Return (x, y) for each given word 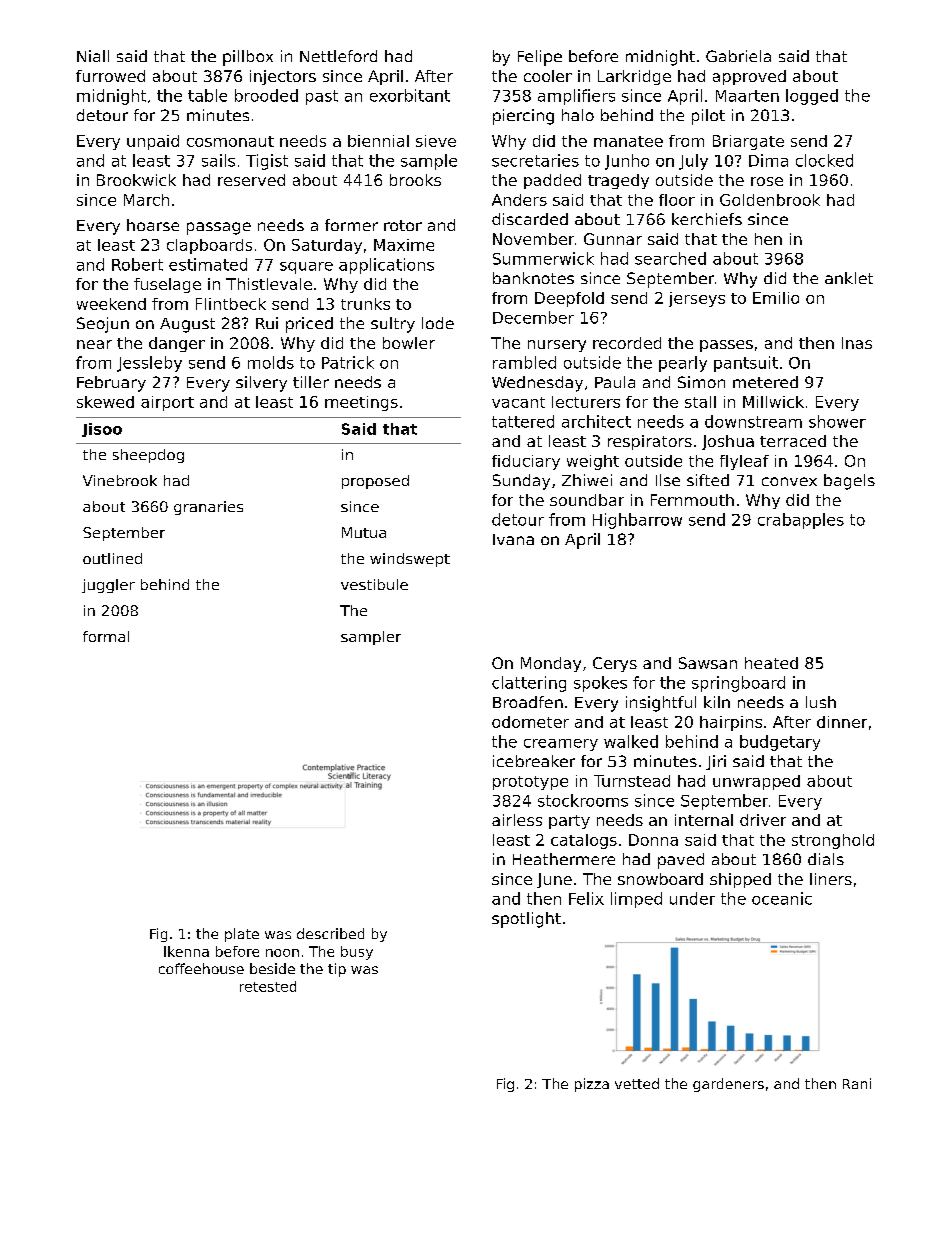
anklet (849, 278)
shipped (740, 880)
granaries (208, 508)
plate (242, 935)
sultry (393, 325)
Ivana (513, 539)
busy (357, 953)
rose (767, 181)
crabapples (801, 521)
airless (517, 820)
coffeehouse (201, 968)
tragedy (618, 181)
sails (218, 160)
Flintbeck (231, 304)
